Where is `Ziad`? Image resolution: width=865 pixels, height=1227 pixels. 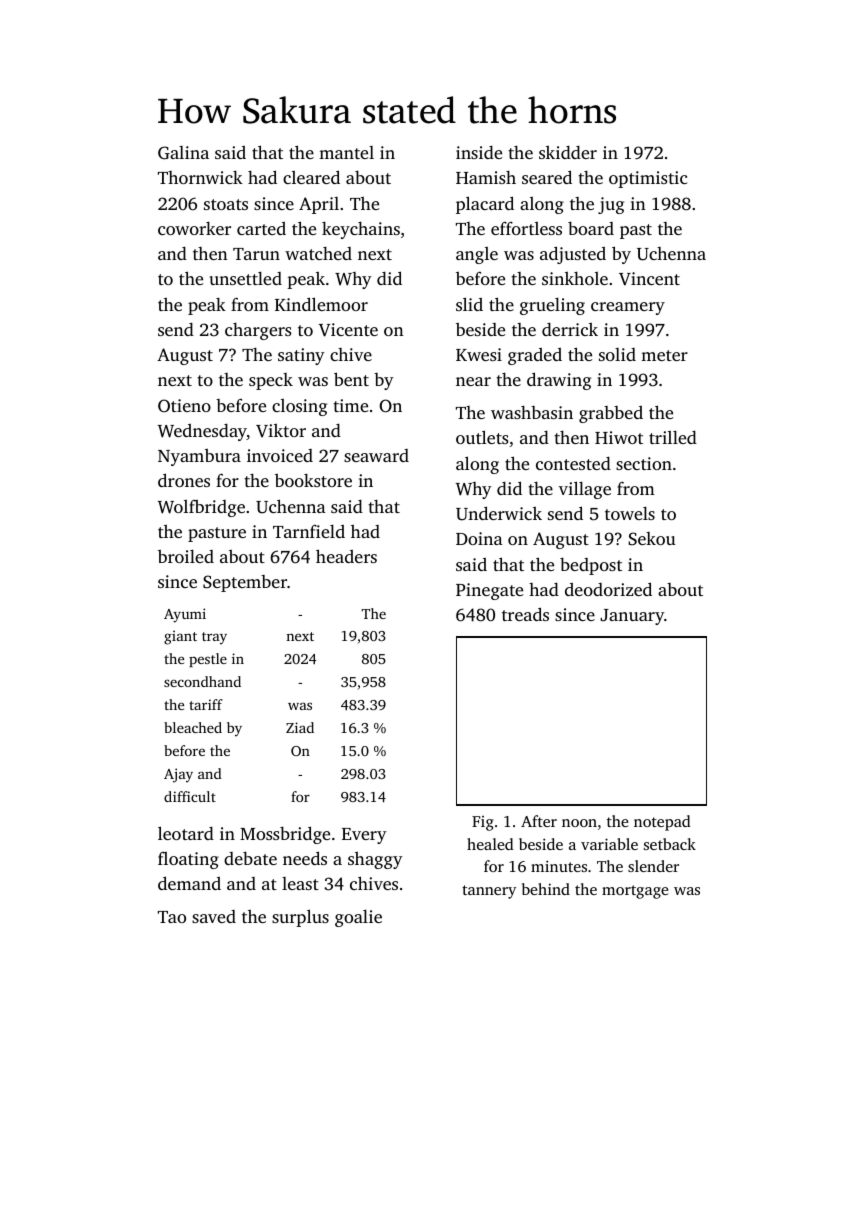 Ziad is located at coordinates (300, 727).
